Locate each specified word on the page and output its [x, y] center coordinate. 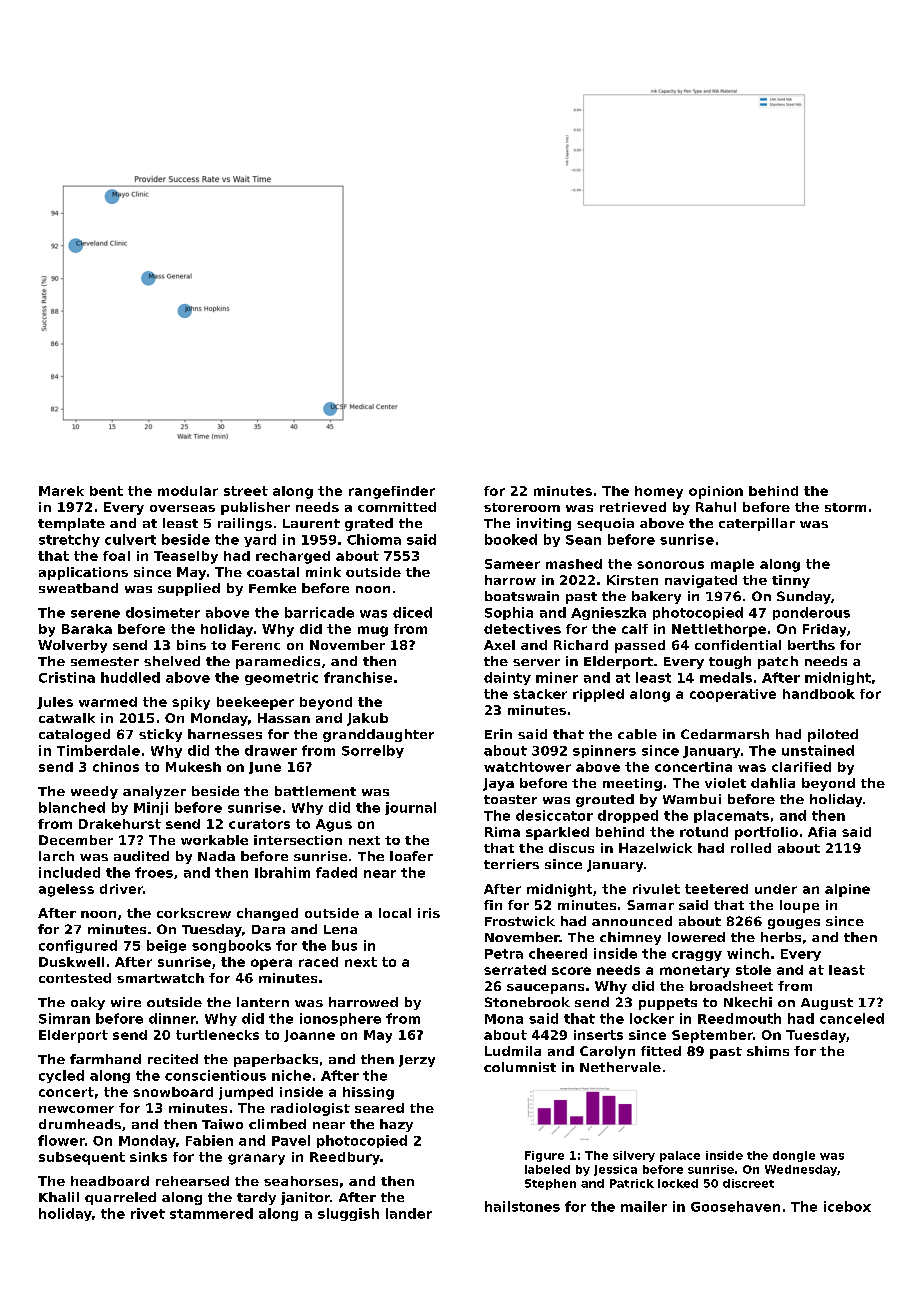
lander [409, 1213]
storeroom [522, 507]
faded [336, 872]
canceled [852, 1018]
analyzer [154, 792]
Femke [272, 588]
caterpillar [757, 524]
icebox [847, 1206]
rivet [148, 1213]
